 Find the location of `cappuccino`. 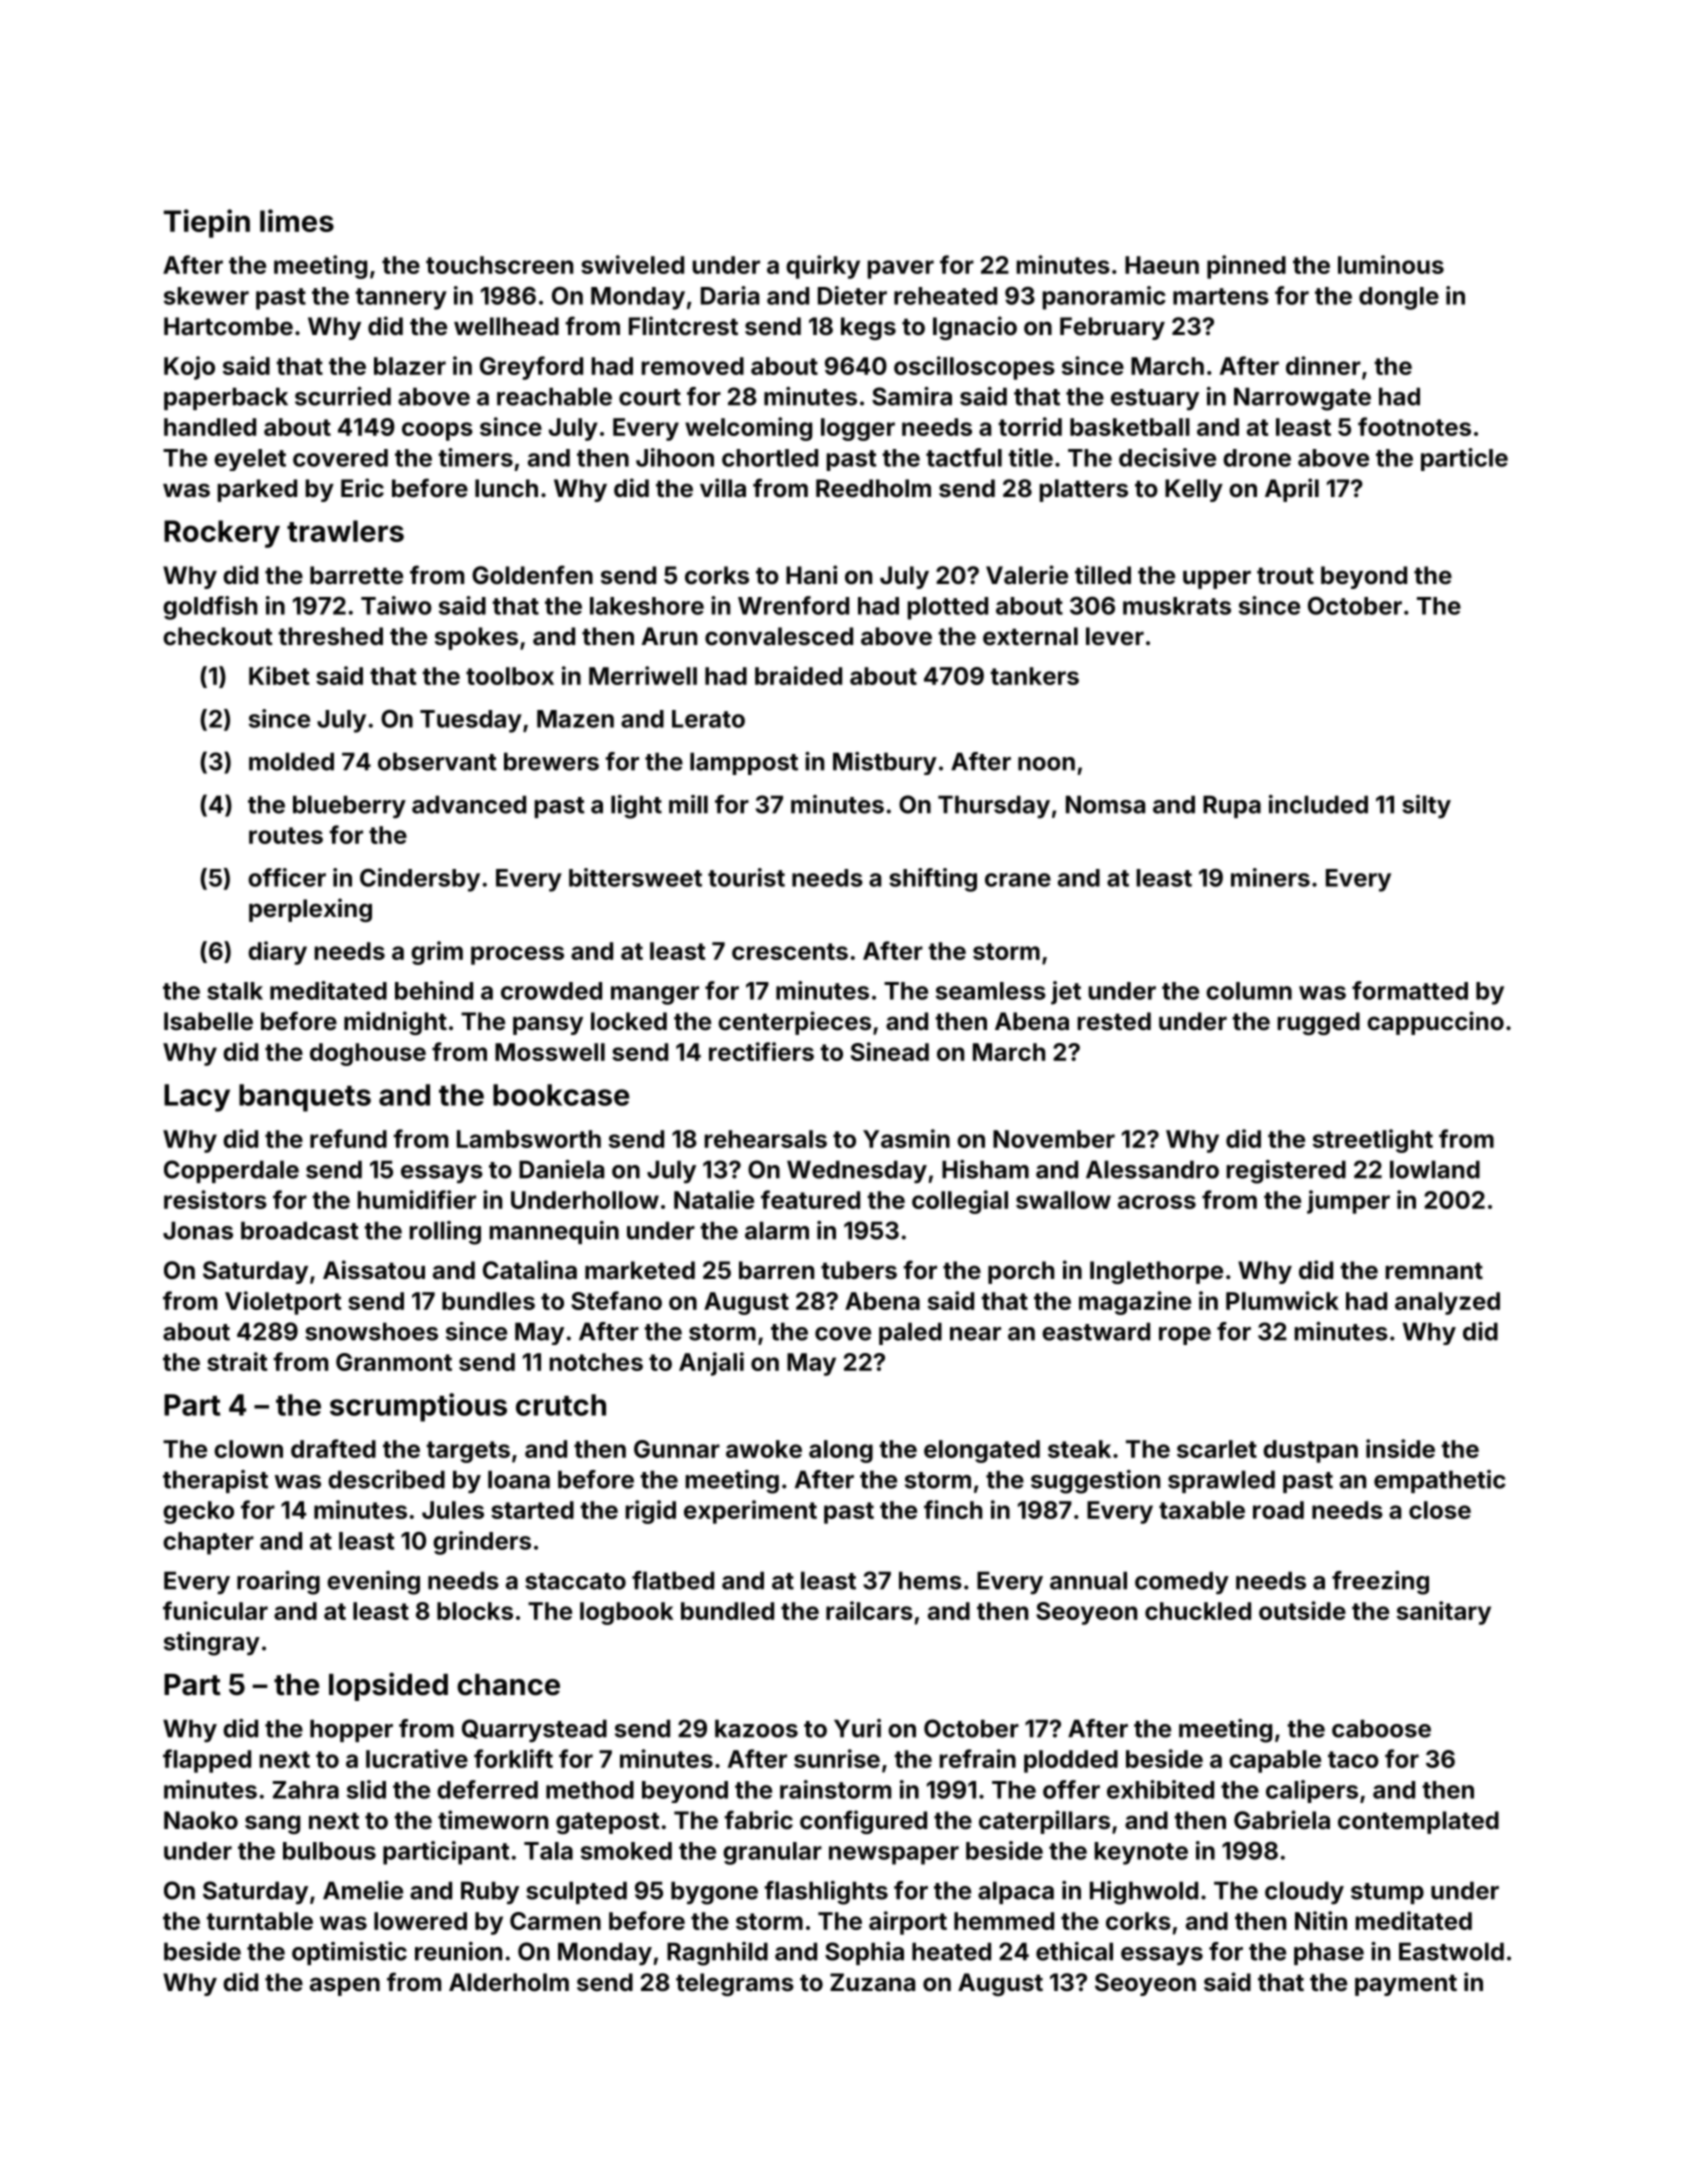

cappuccino is located at coordinates (1435, 1023).
